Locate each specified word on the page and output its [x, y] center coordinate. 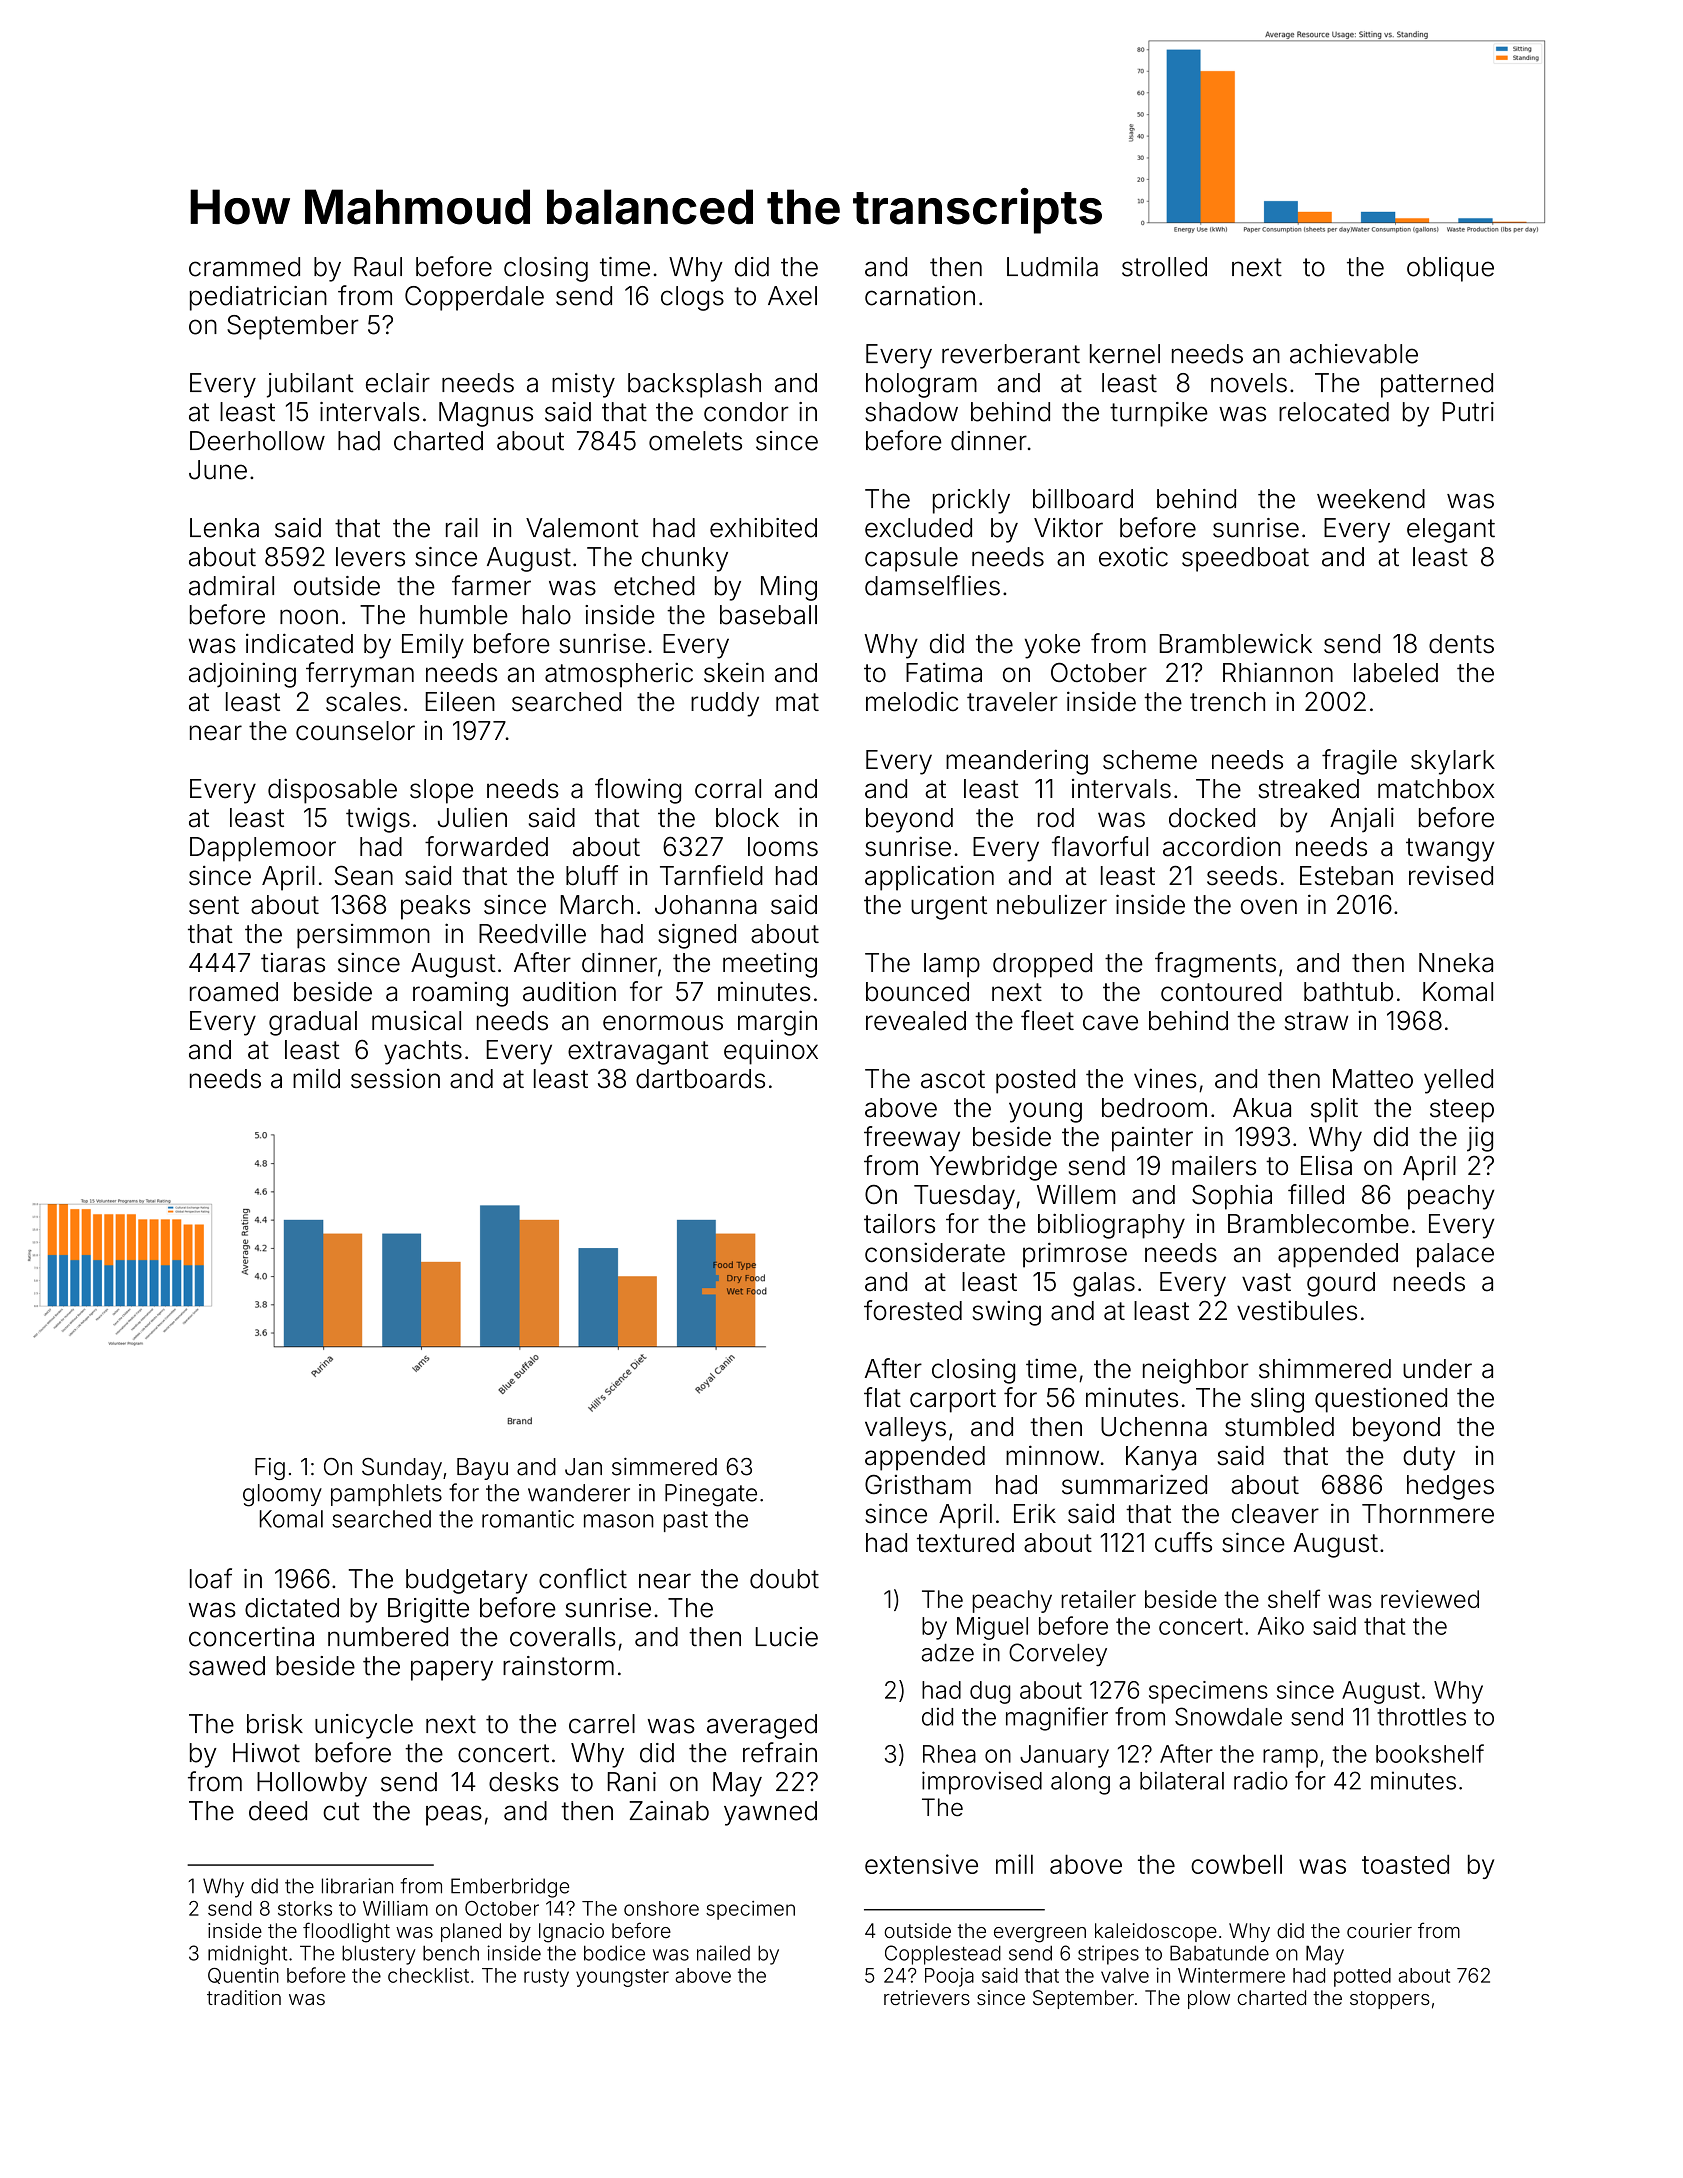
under [1437, 1369]
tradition [244, 1997]
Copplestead [943, 1955]
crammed [244, 267]
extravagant [638, 1053]
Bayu [482, 1469]
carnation [920, 296]
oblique [1450, 269]
